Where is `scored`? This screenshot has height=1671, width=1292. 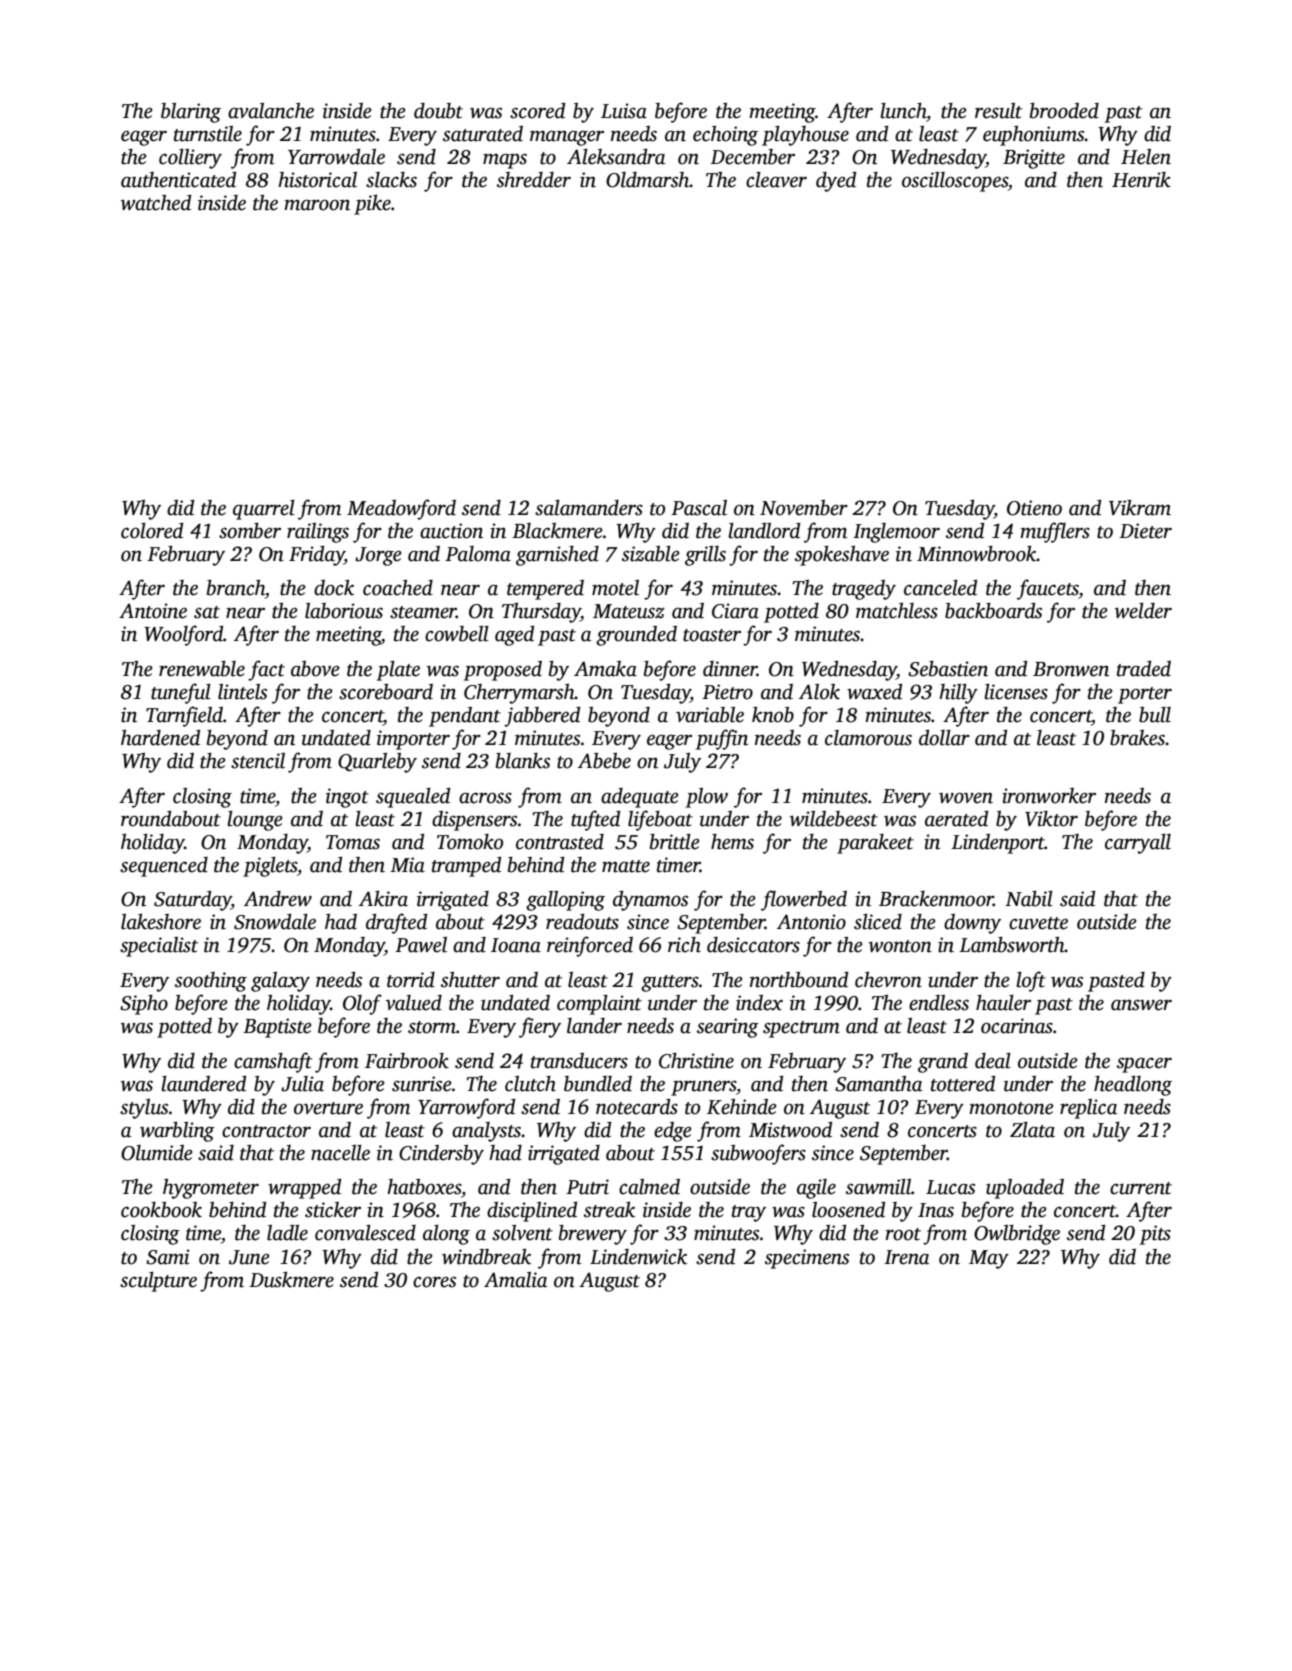 scored is located at coordinates (537, 110).
